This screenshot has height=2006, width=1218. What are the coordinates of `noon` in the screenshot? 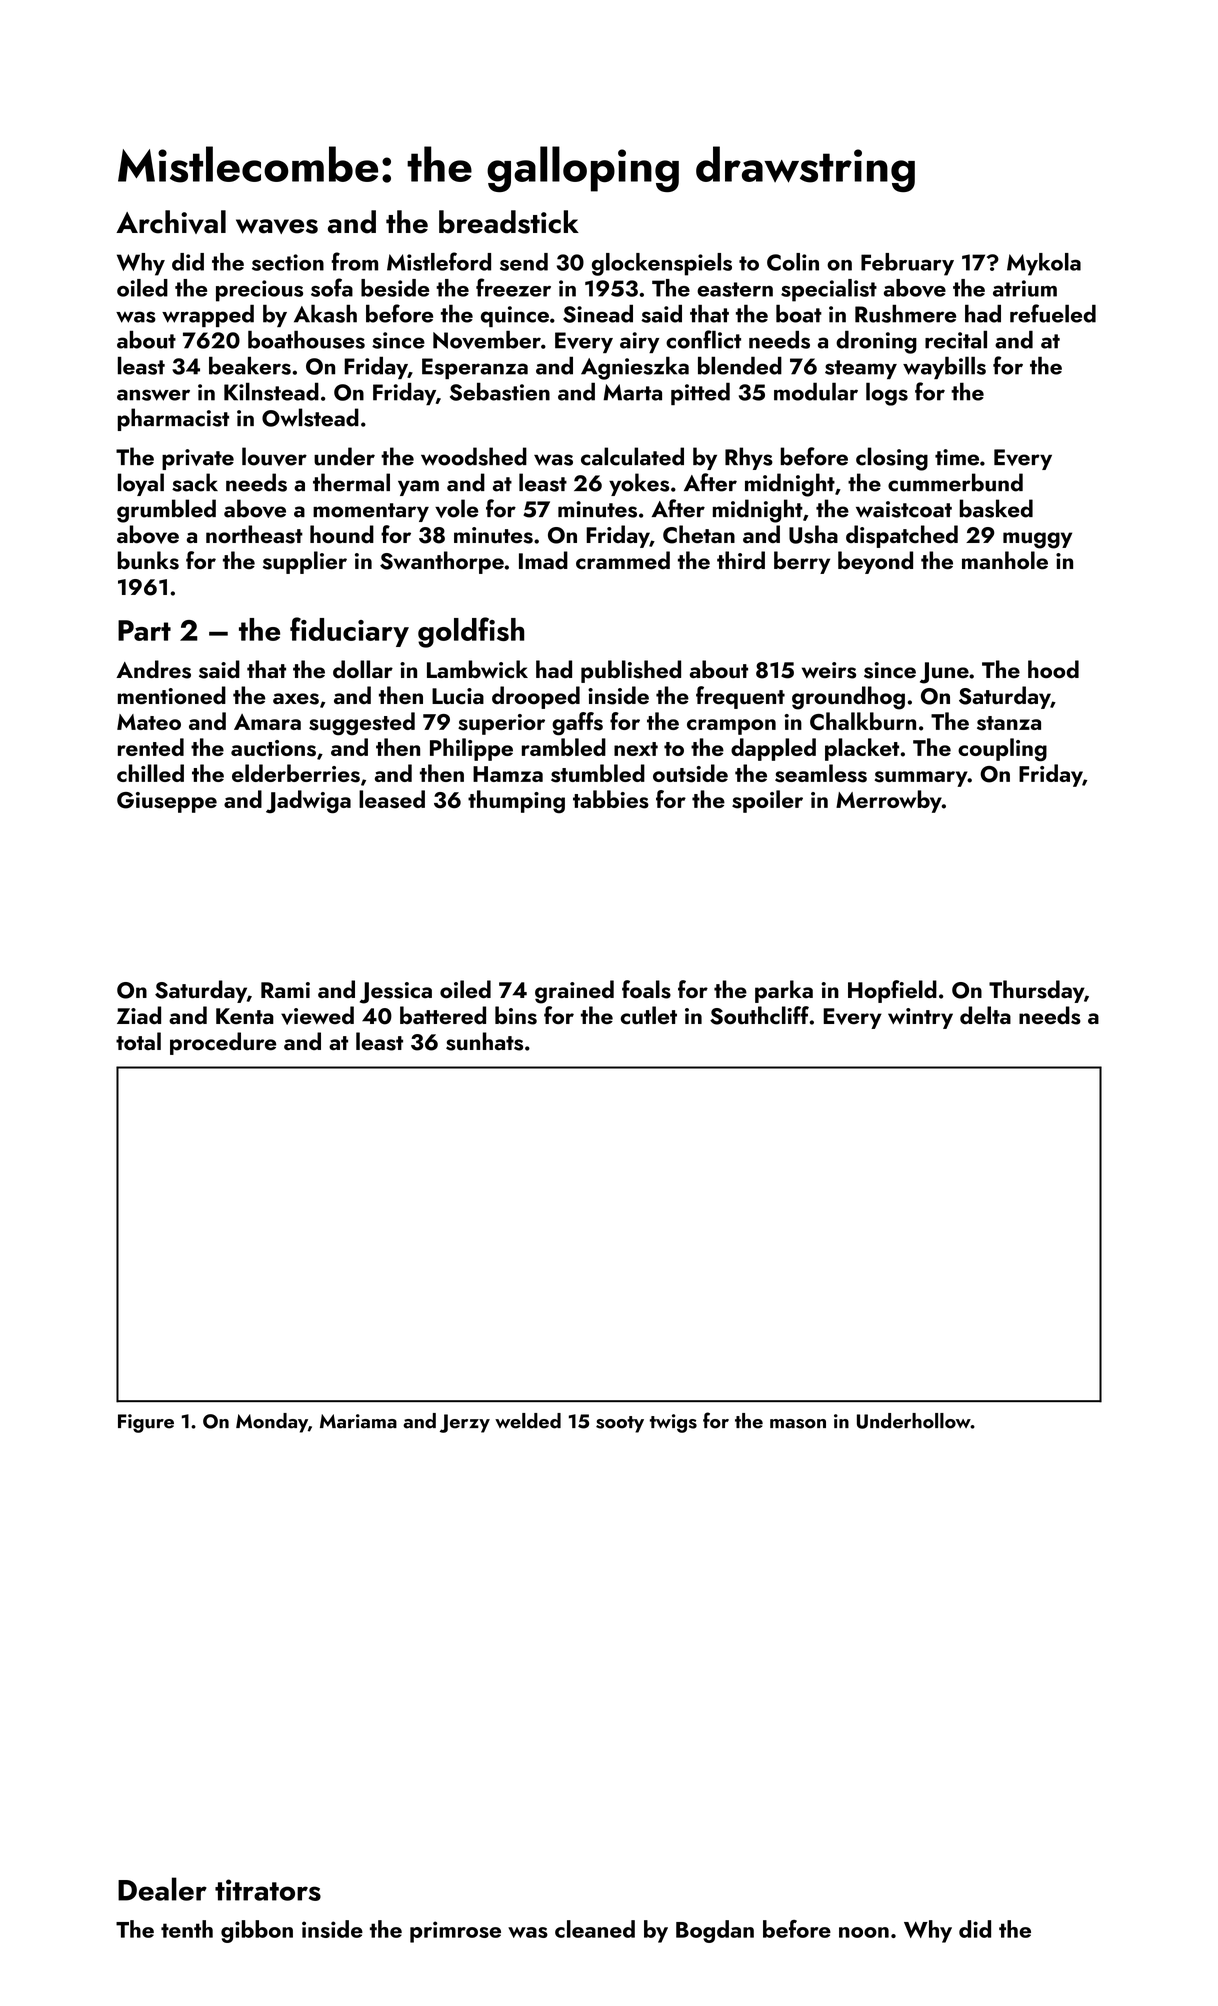 It's located at (864, 1932).
